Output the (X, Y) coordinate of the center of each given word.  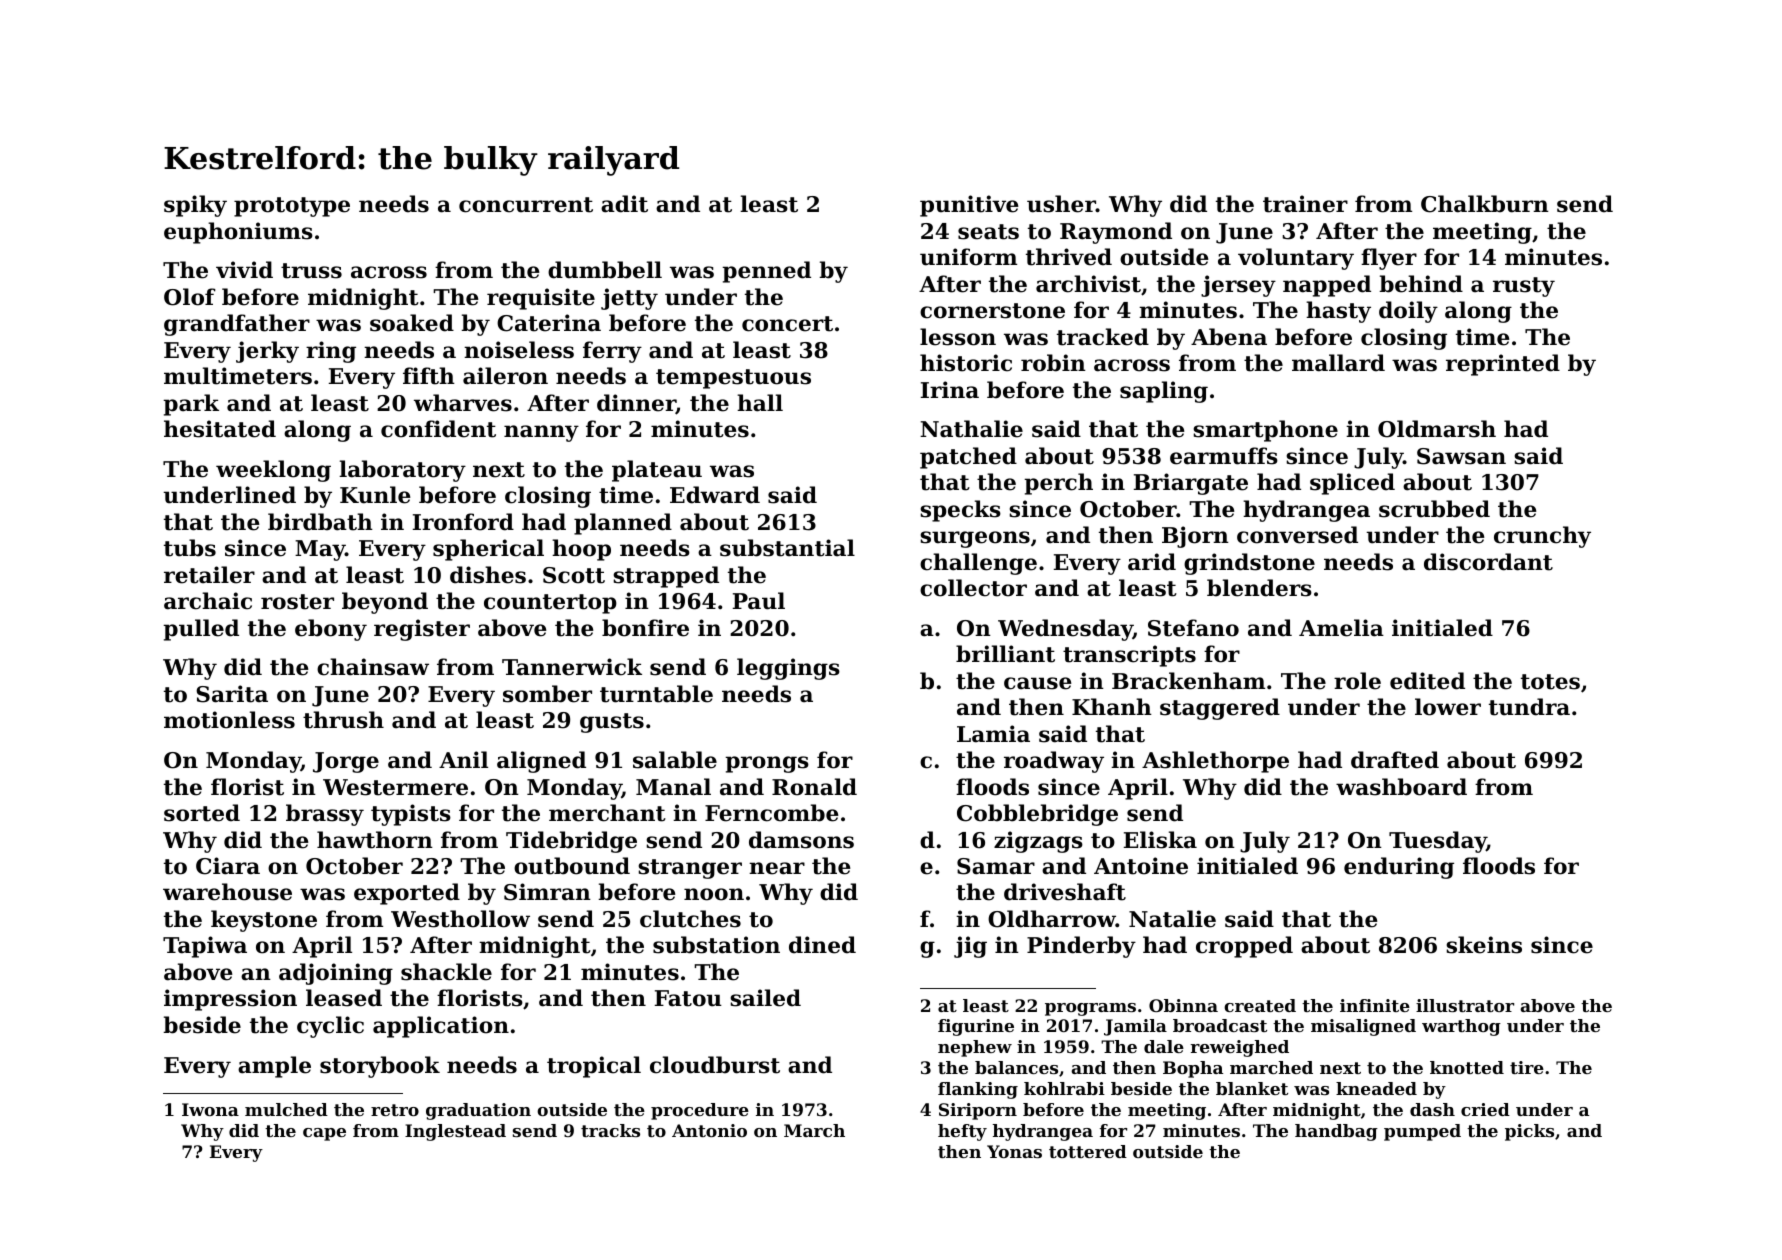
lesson (958, 337)
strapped (666, 577)
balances (1016, 1067)
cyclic (330, 1027)
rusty (1524, 287)
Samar (996, 866)
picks (1529, 1132)
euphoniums (238, 233)
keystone (264, 921)
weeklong (273, 471)
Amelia (1341, 628)
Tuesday (1438, 842)
